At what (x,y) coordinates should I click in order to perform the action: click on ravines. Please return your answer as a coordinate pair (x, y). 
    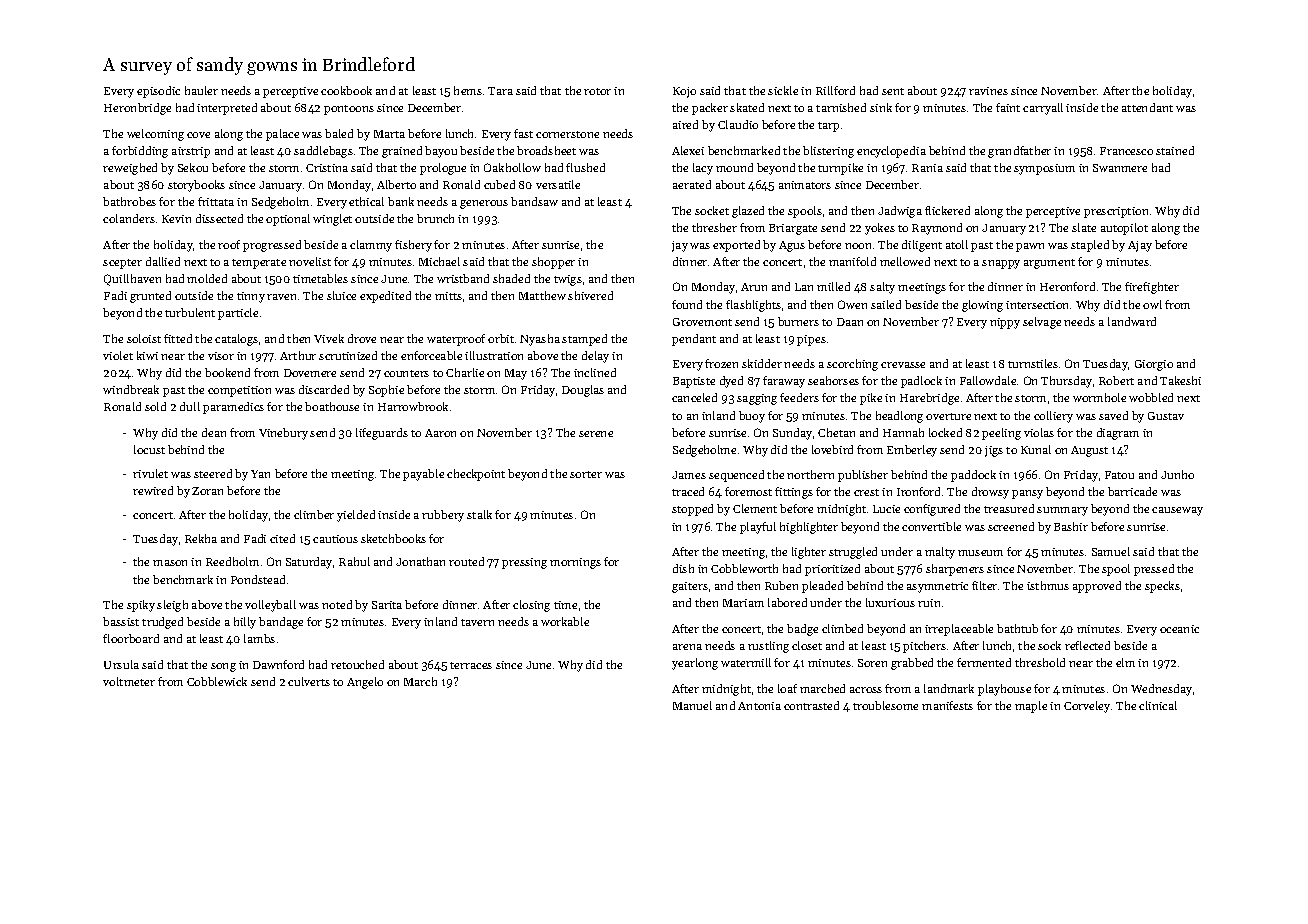
    Looking at the image, I should click on (988, 91).
